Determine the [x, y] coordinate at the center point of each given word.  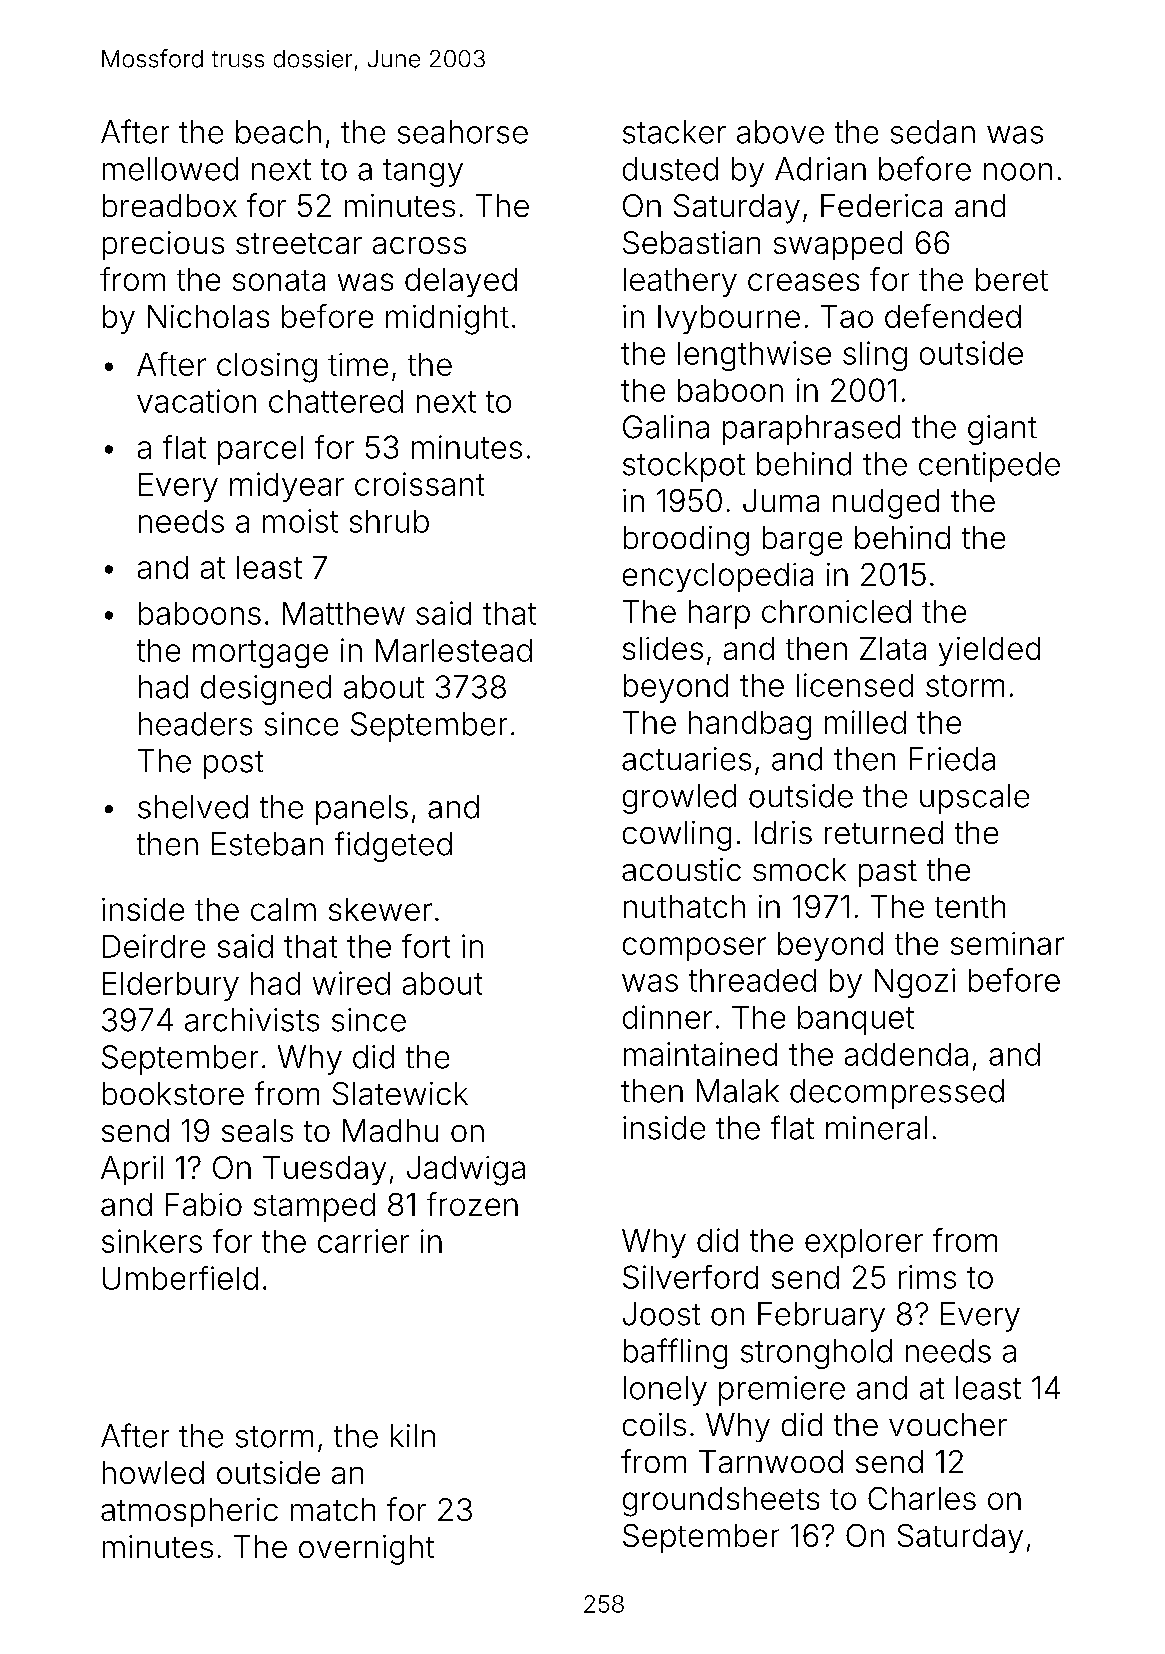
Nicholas [208, 316]
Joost [661, 1314]
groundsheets [721, 1502]
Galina [666, 427]
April [132, 1170]
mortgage [260, 654]
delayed [461, 282]
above [780, 132]
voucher [948, 1424]
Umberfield [180, 1278]
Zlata [893, 648]
